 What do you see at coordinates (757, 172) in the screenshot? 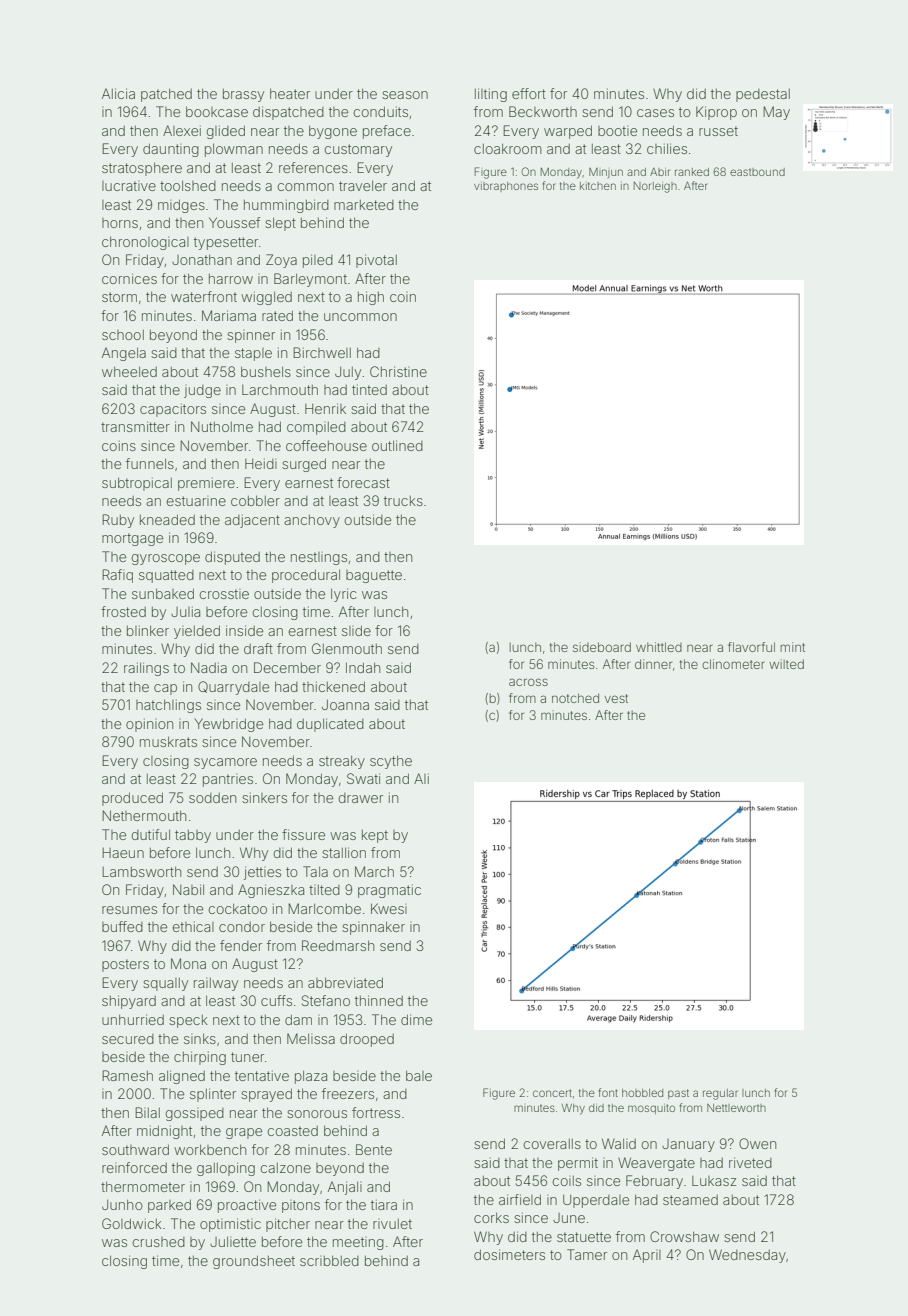
I see `eastbound` at bounding box center [757, 172].
